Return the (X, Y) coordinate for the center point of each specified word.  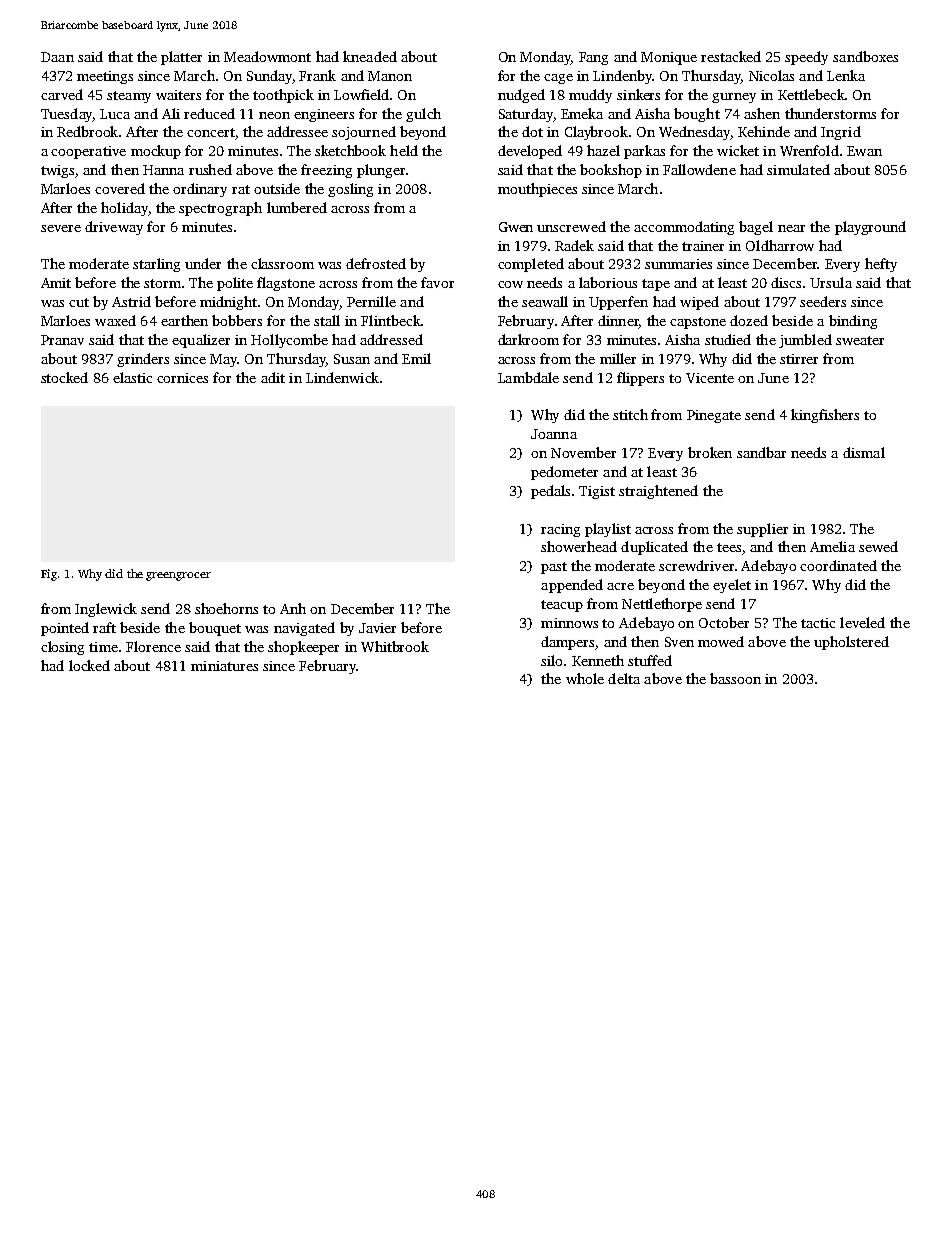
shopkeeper (303, 648)
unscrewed (571, 226)
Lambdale (528, 377)
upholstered (851, 643)
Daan (57, 57)
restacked (731, 56)
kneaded (370, 56)
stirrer (799, 359)
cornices (182, 378)
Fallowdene (699, 169)
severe (61, 228)
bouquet (215, 629)
